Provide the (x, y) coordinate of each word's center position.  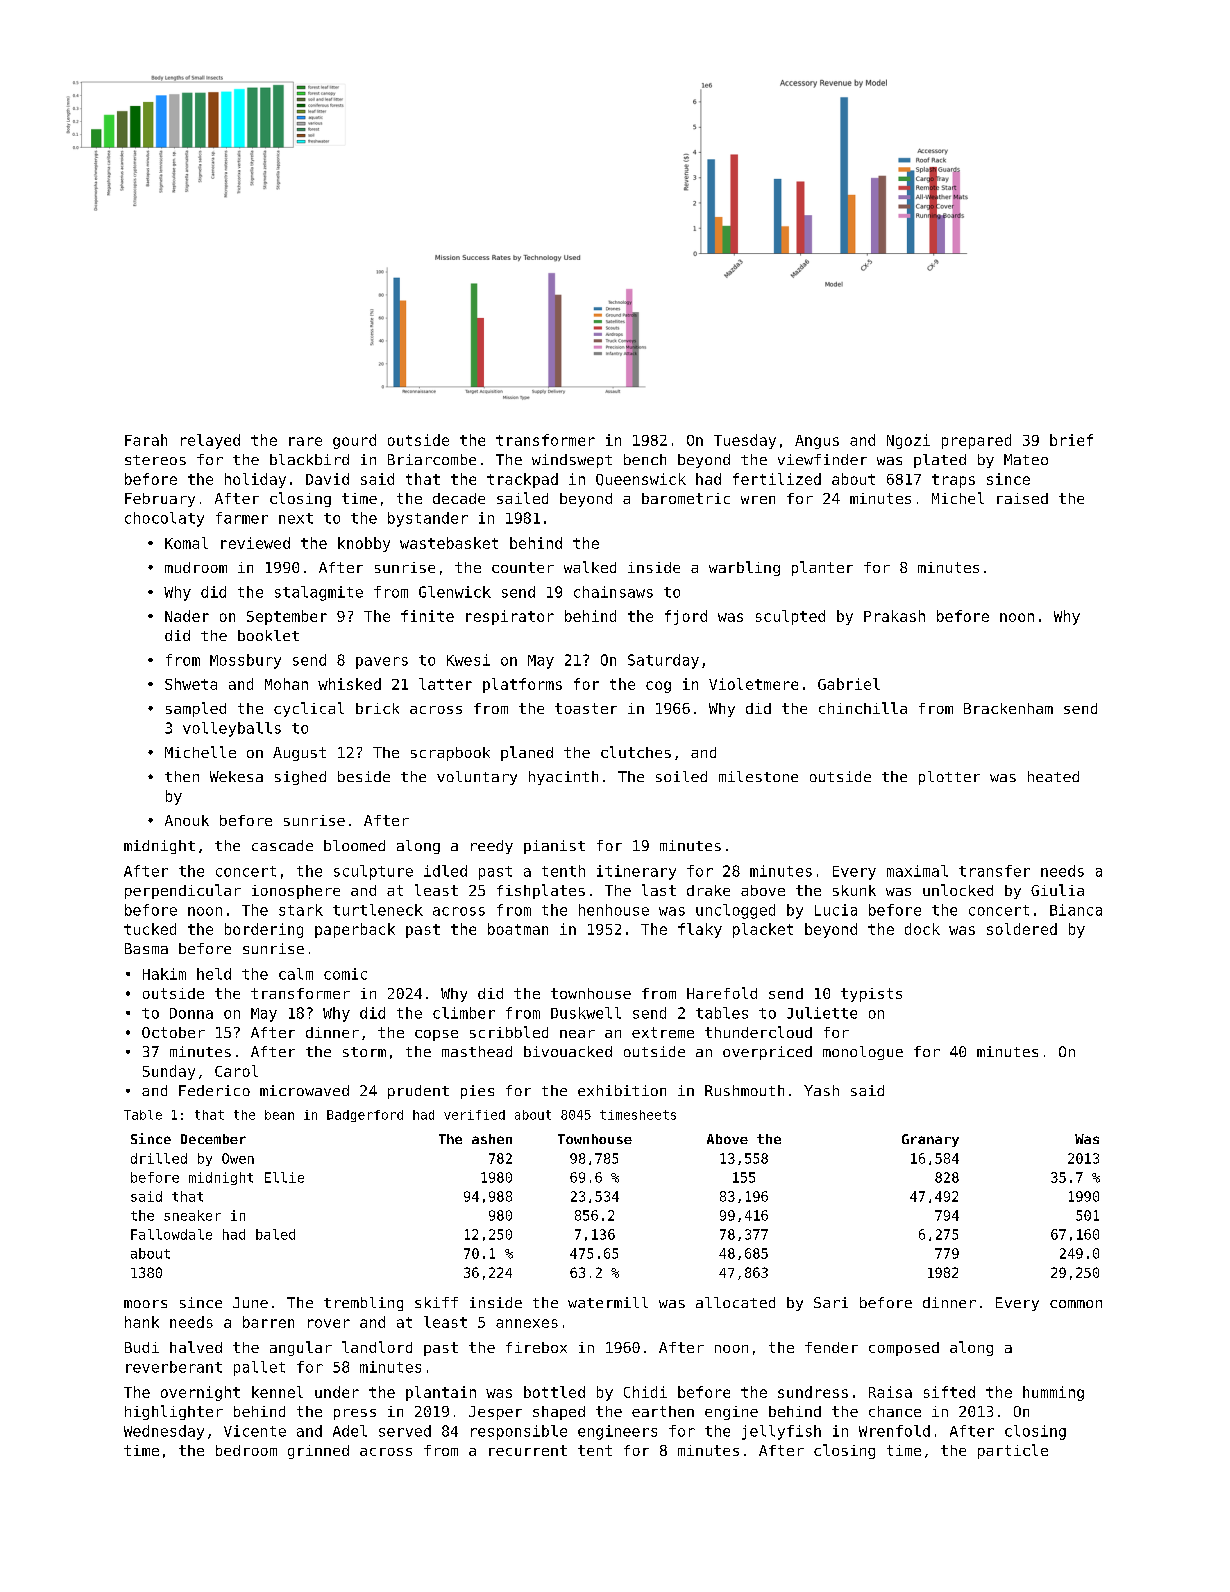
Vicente (255, 1431)
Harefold (722, 993)
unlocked (958, 890)
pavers (382, 663)
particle (1013, 1451)
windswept (572, 461)
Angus (817, 442)
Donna (191, 1013)
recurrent (528, 1450)
